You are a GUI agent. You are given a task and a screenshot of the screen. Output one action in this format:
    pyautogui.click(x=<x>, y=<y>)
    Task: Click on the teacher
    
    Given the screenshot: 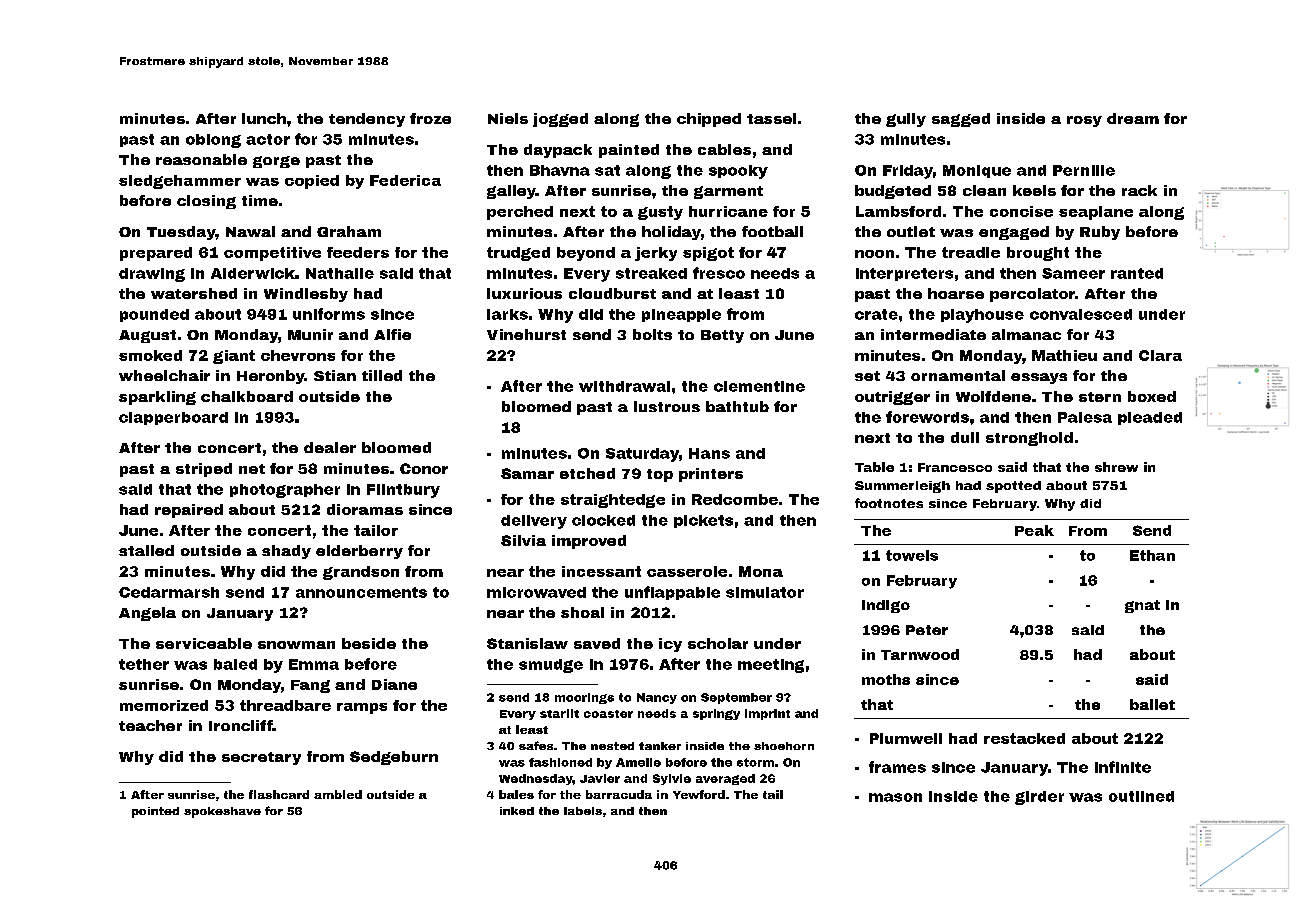 What is the action you would take?
    pyautogui.click(x=150, y=725)
